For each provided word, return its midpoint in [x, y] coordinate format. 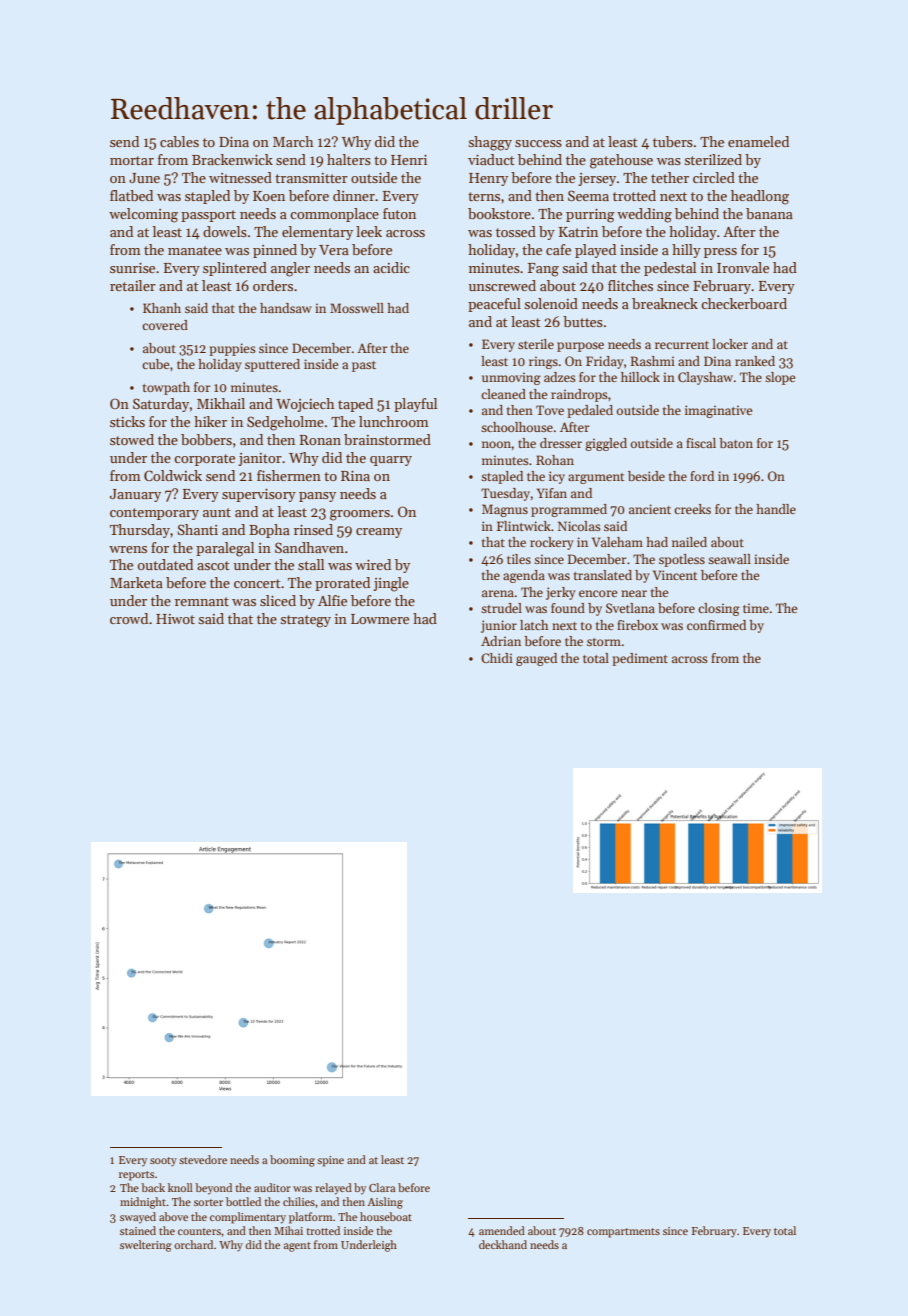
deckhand [503, 1244]
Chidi [497, 658]
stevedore [203, 1159]
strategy [305, 621]
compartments [623, 1233]
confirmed [716, 625]
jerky [561, 593]
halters [349, 159]
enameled [758, 141]
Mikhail [221, 403]
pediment [640, 659]
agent [297, 1247]
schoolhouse [517, 427]
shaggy [490, 143]
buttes [583, 321]
